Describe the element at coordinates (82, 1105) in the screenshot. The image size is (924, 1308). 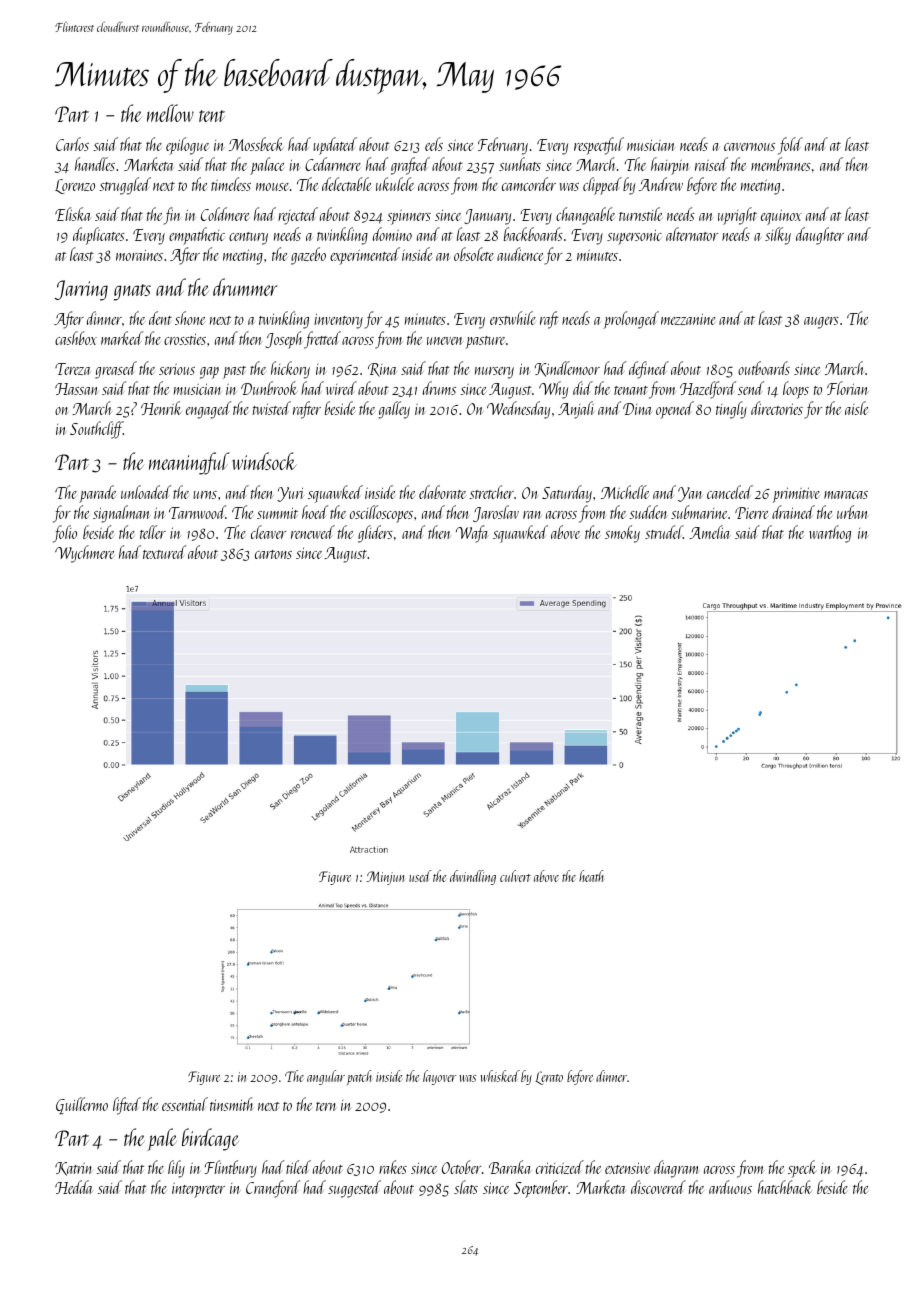
I see `Guillermo` at that location.
